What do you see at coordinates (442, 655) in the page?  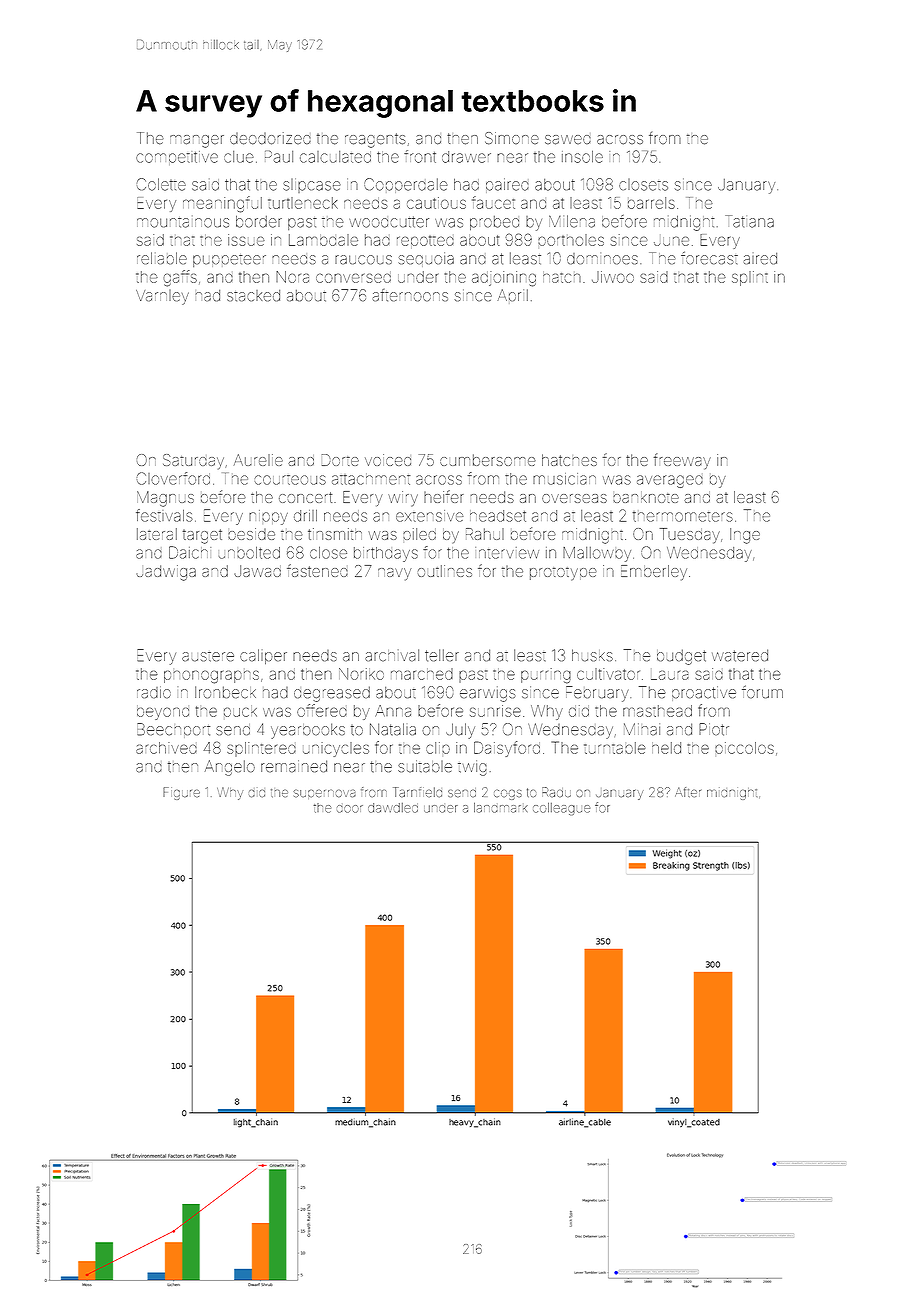 I see `teller` at bounding box center [442, 655].
